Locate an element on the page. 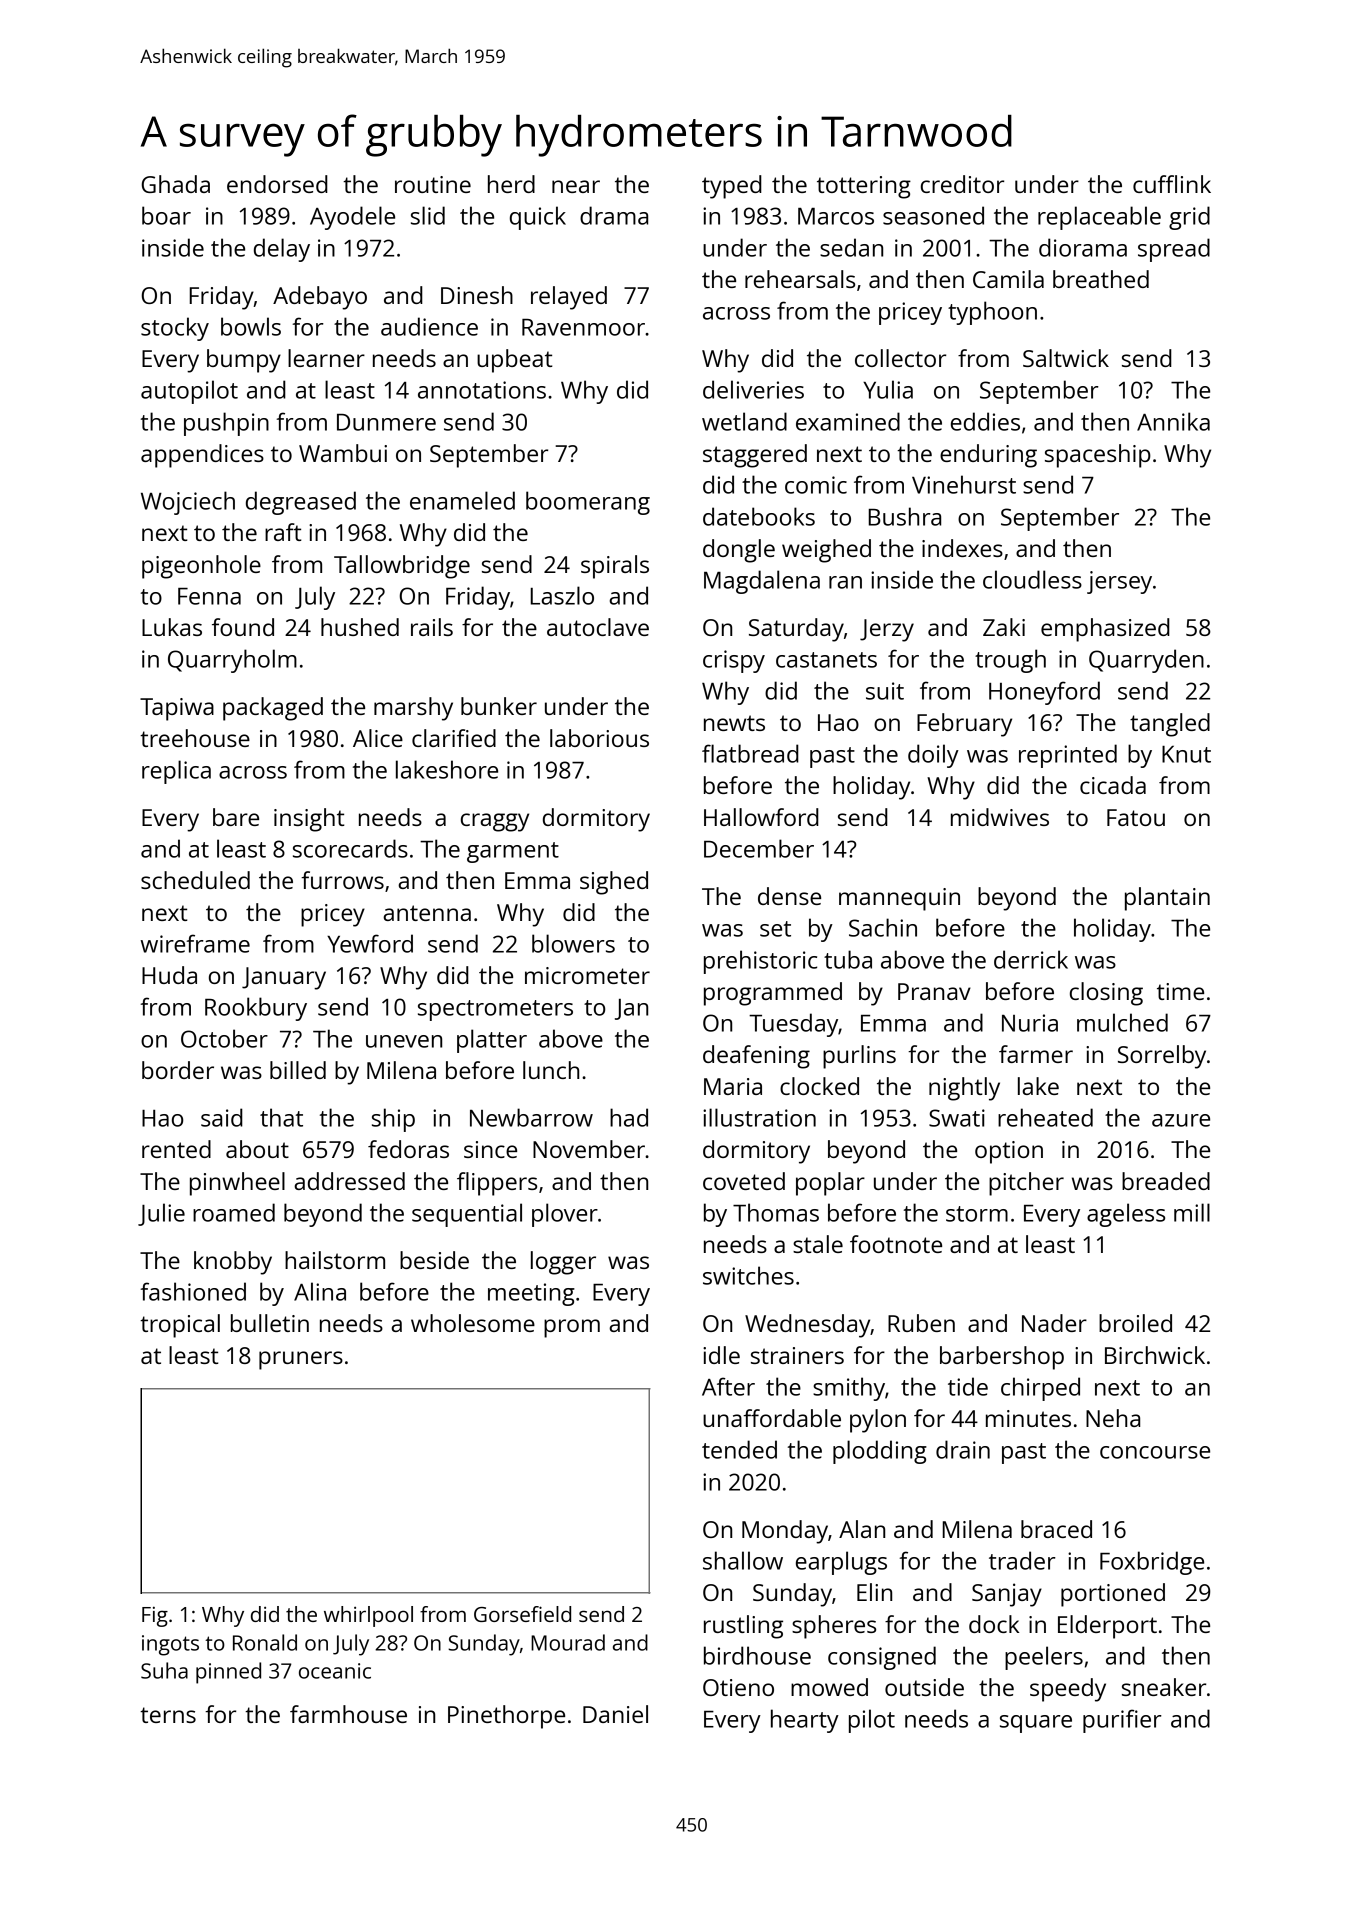 The image size is (1352, 1911). programmed is located at coordinates (773, 994).
